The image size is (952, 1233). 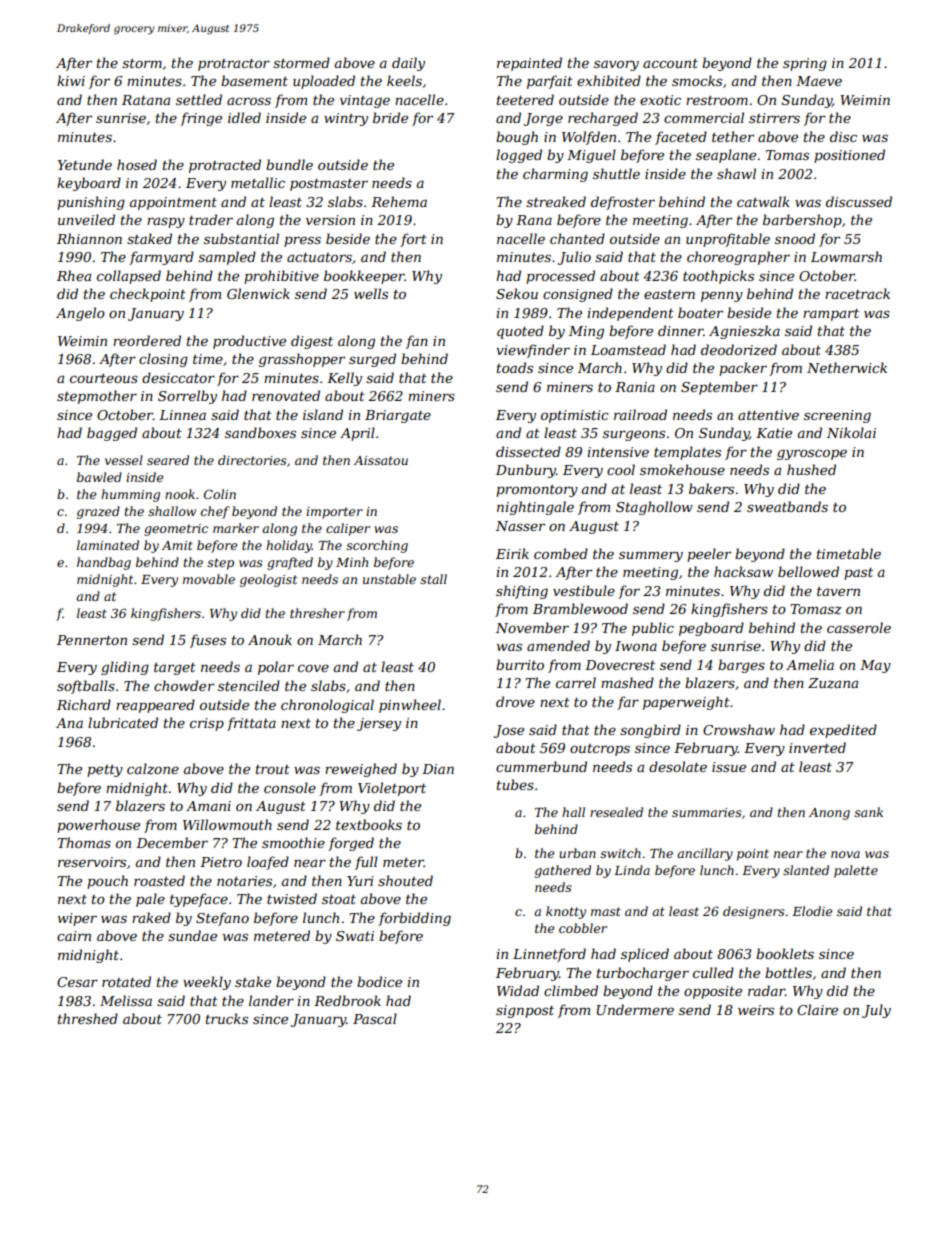 What do you see at coordinates (405, 880) in the document?
I see `shouted` at bounding box center [405, 880].
